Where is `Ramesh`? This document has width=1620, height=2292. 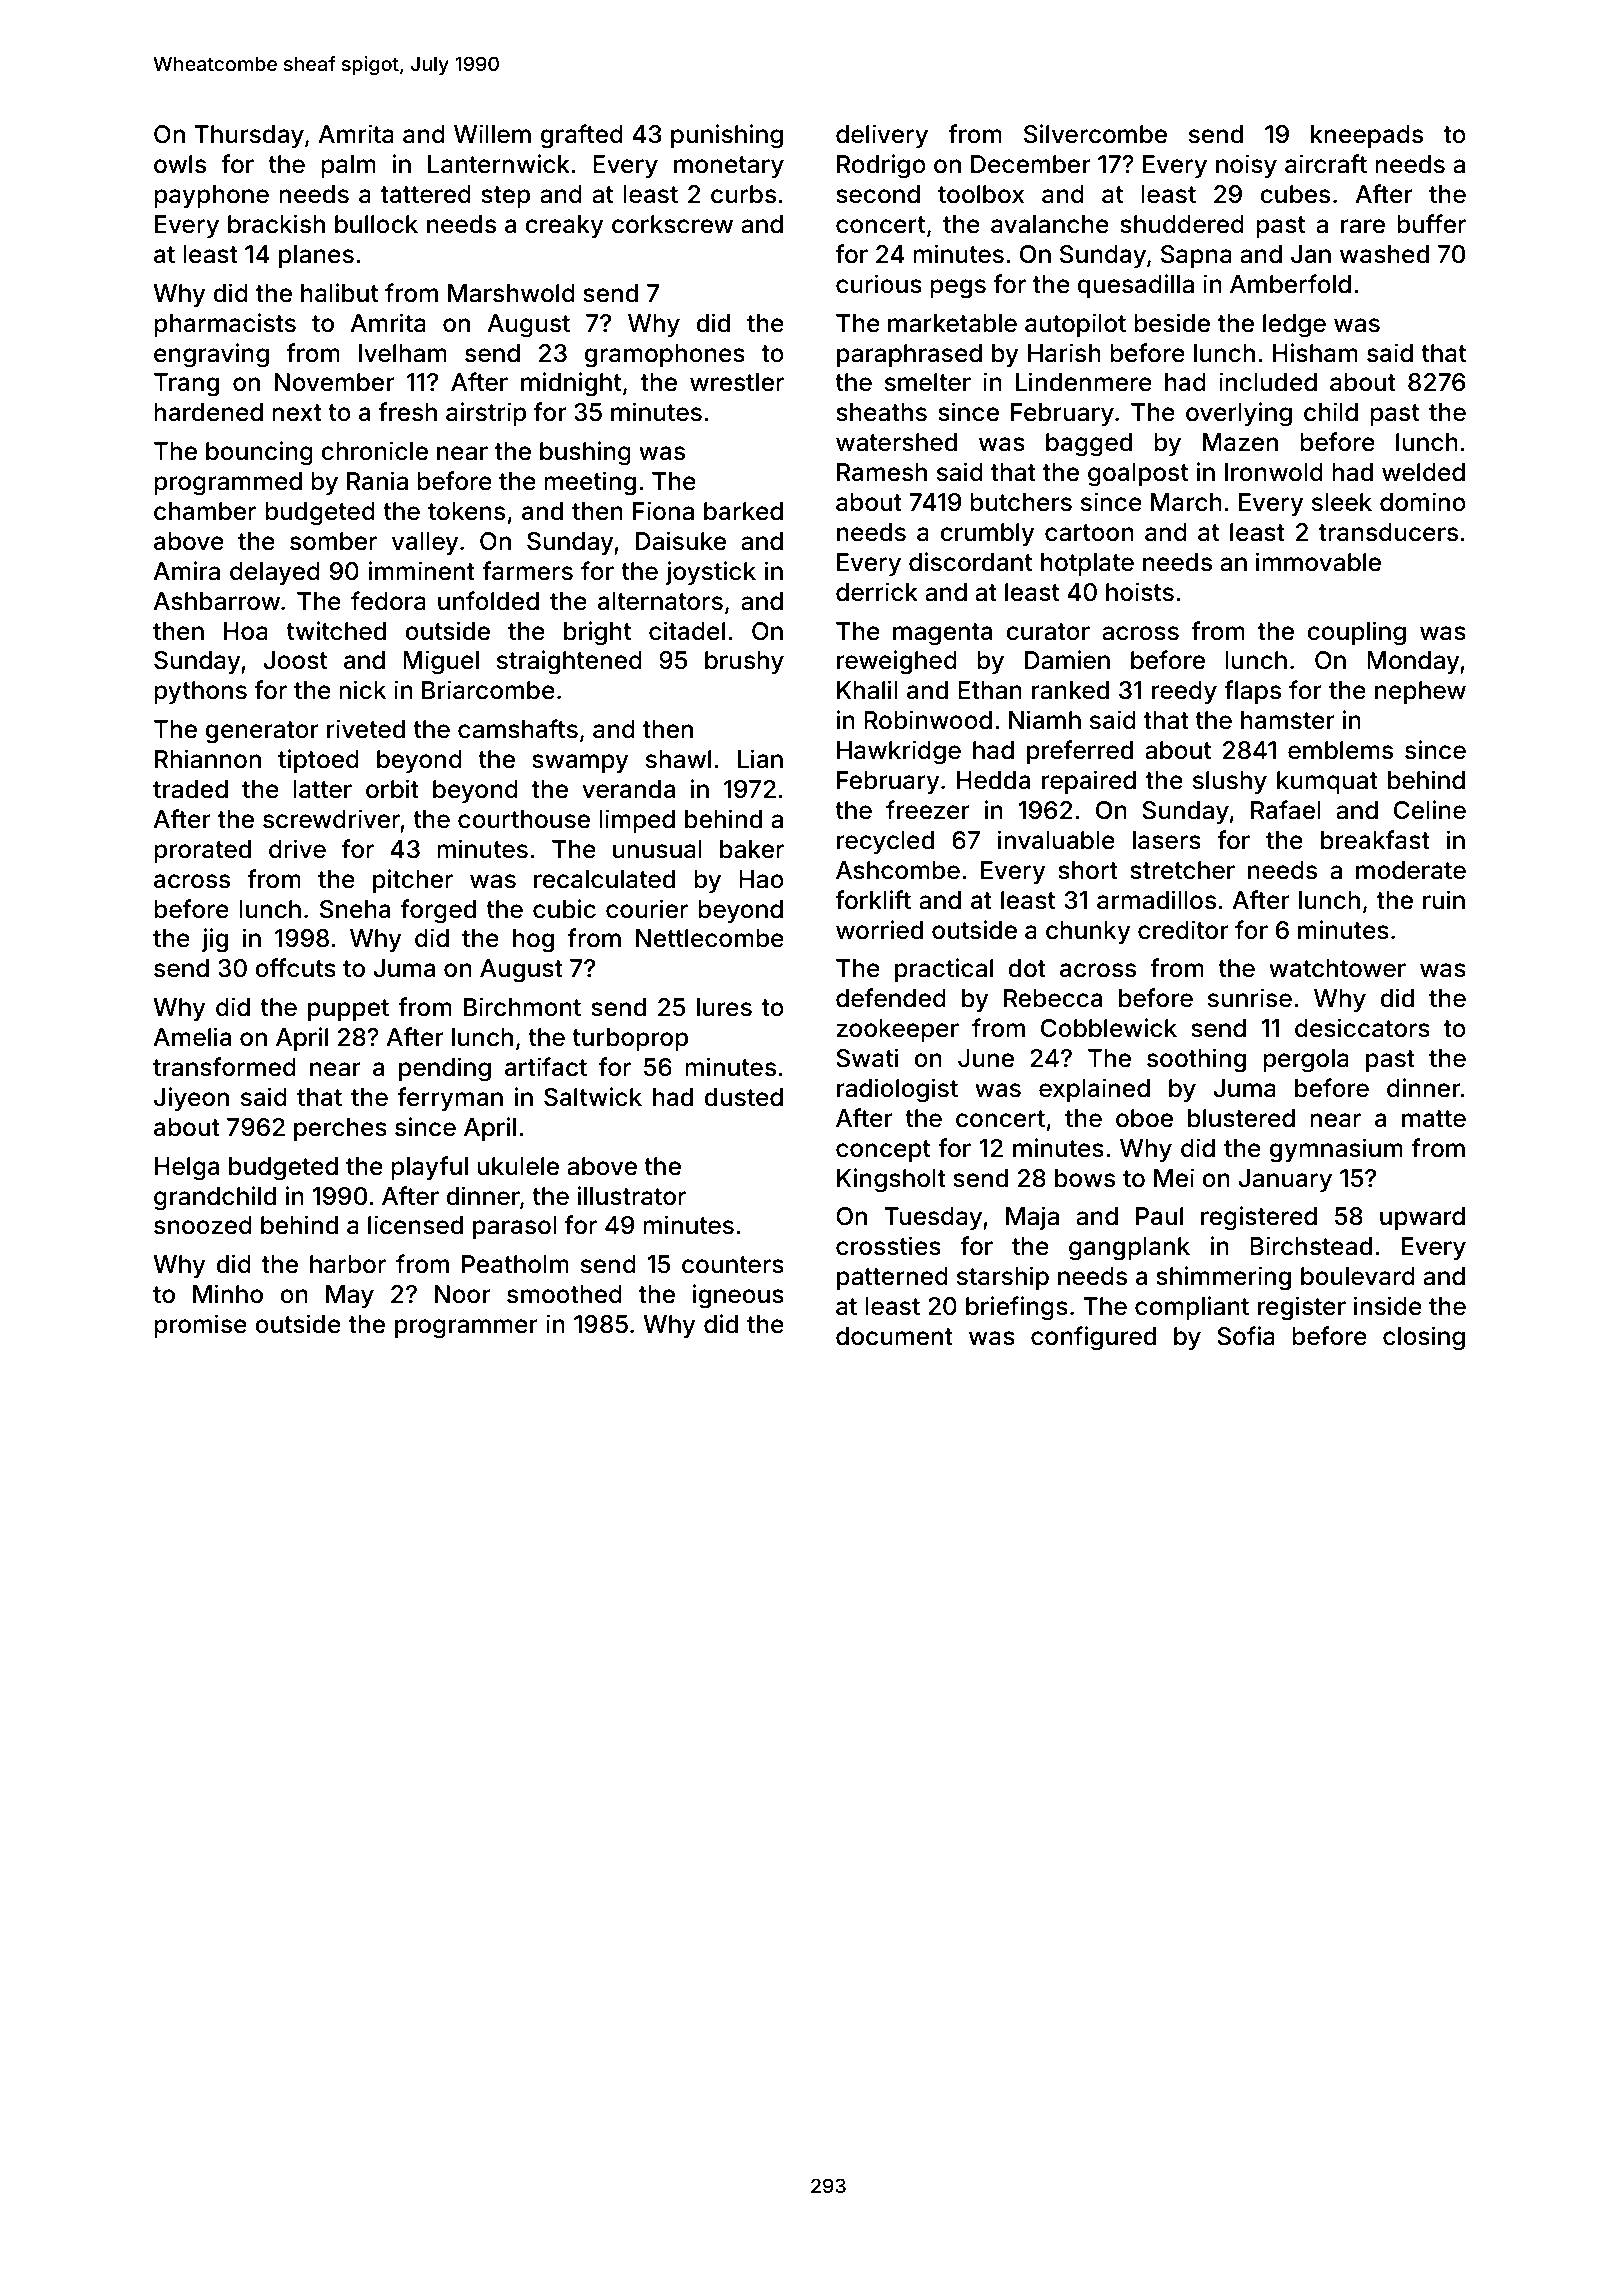 Ramesh is located at coordinates (882, 472).
